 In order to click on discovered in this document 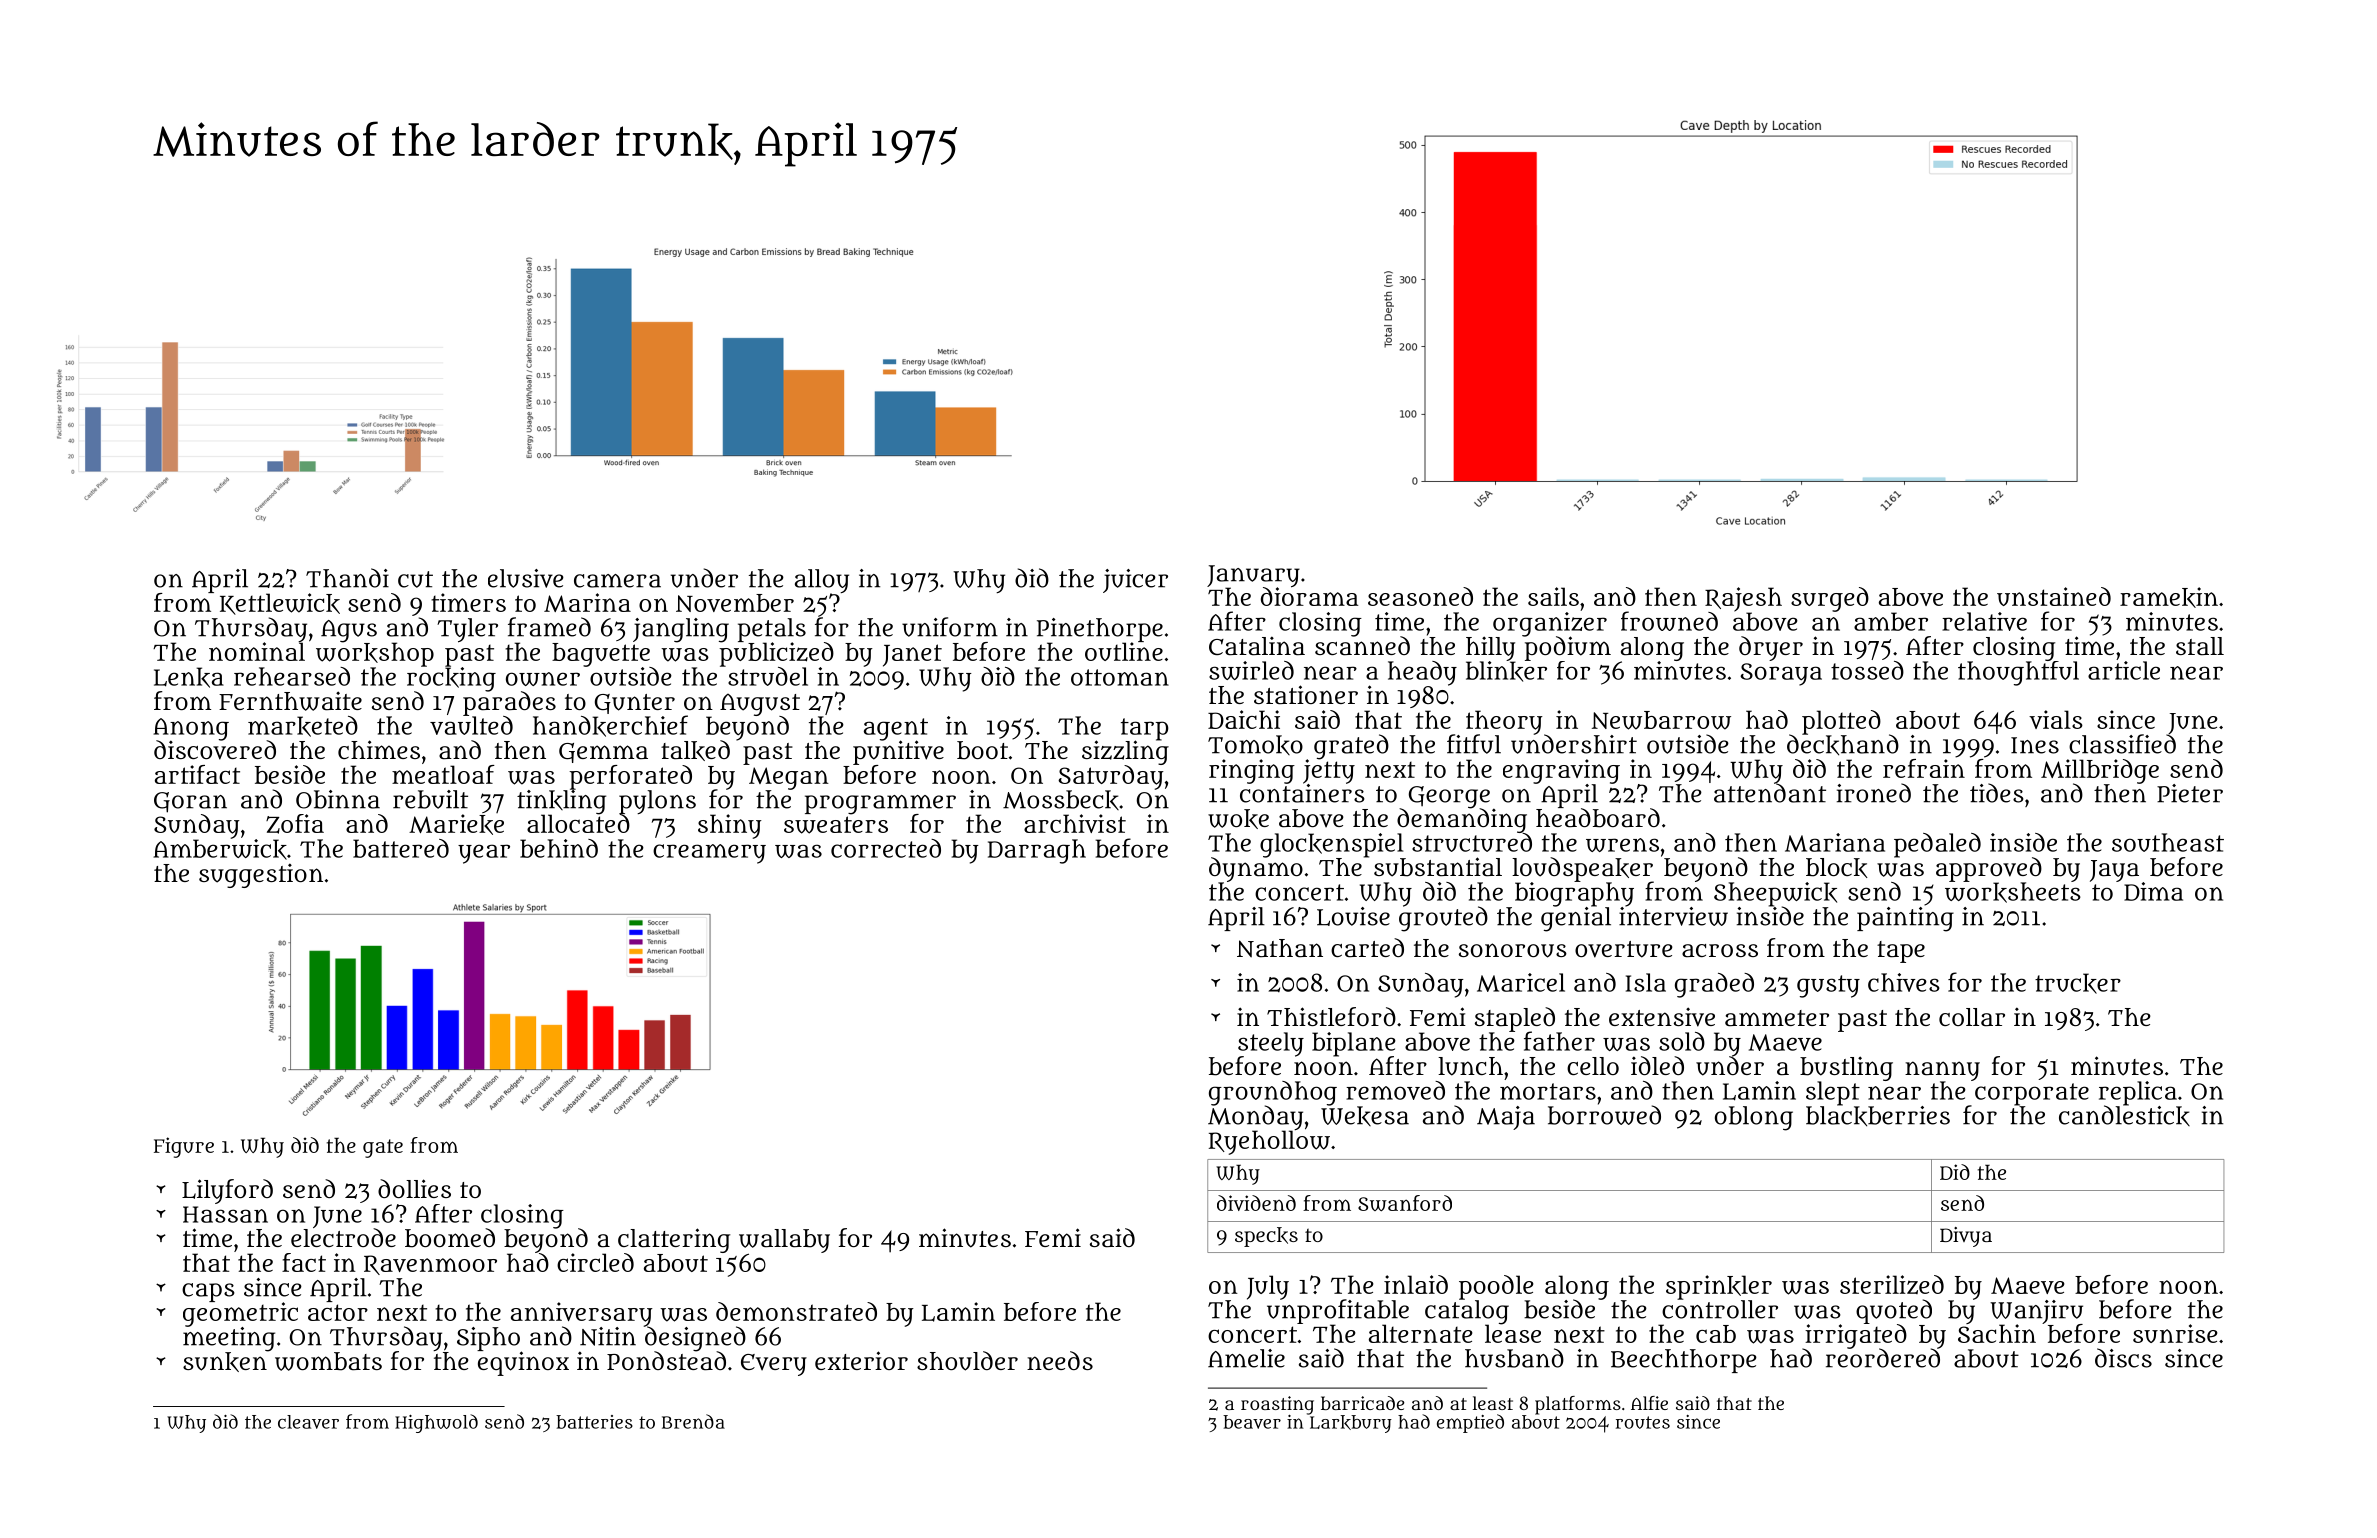, I will do `click(215, 750)`.
